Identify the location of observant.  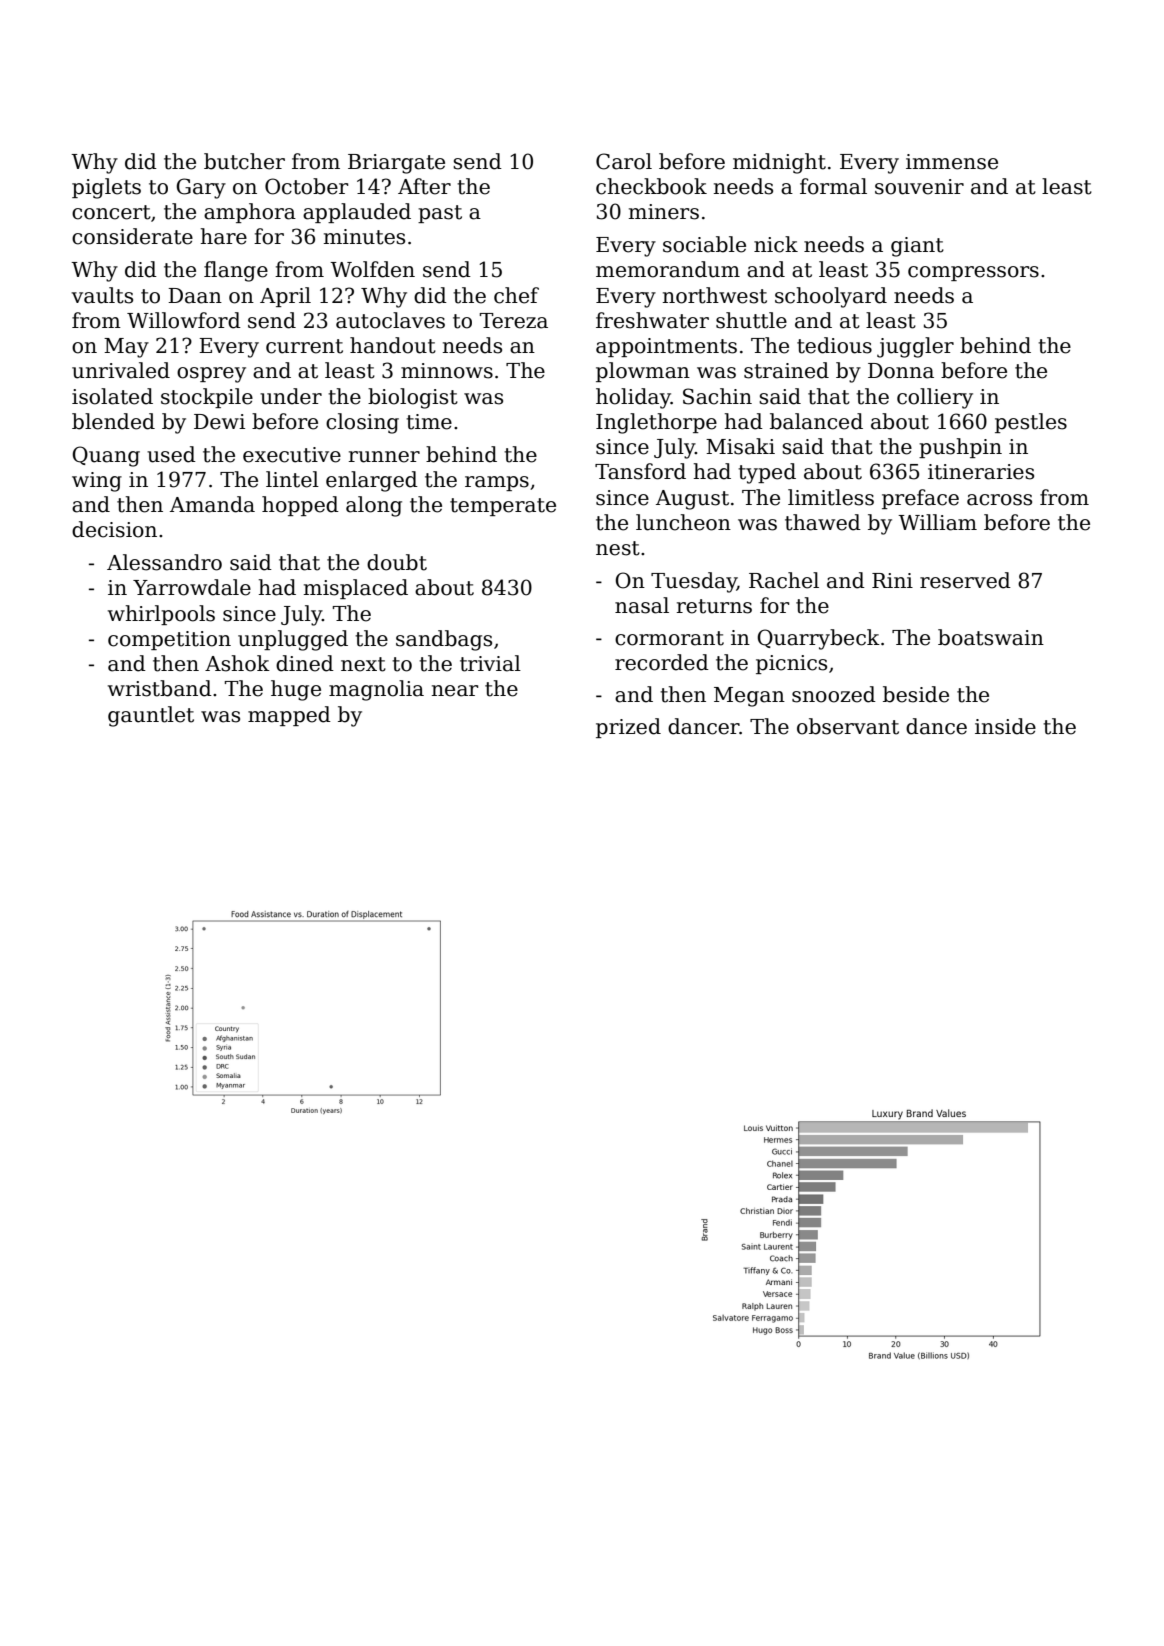
(848, 726).
